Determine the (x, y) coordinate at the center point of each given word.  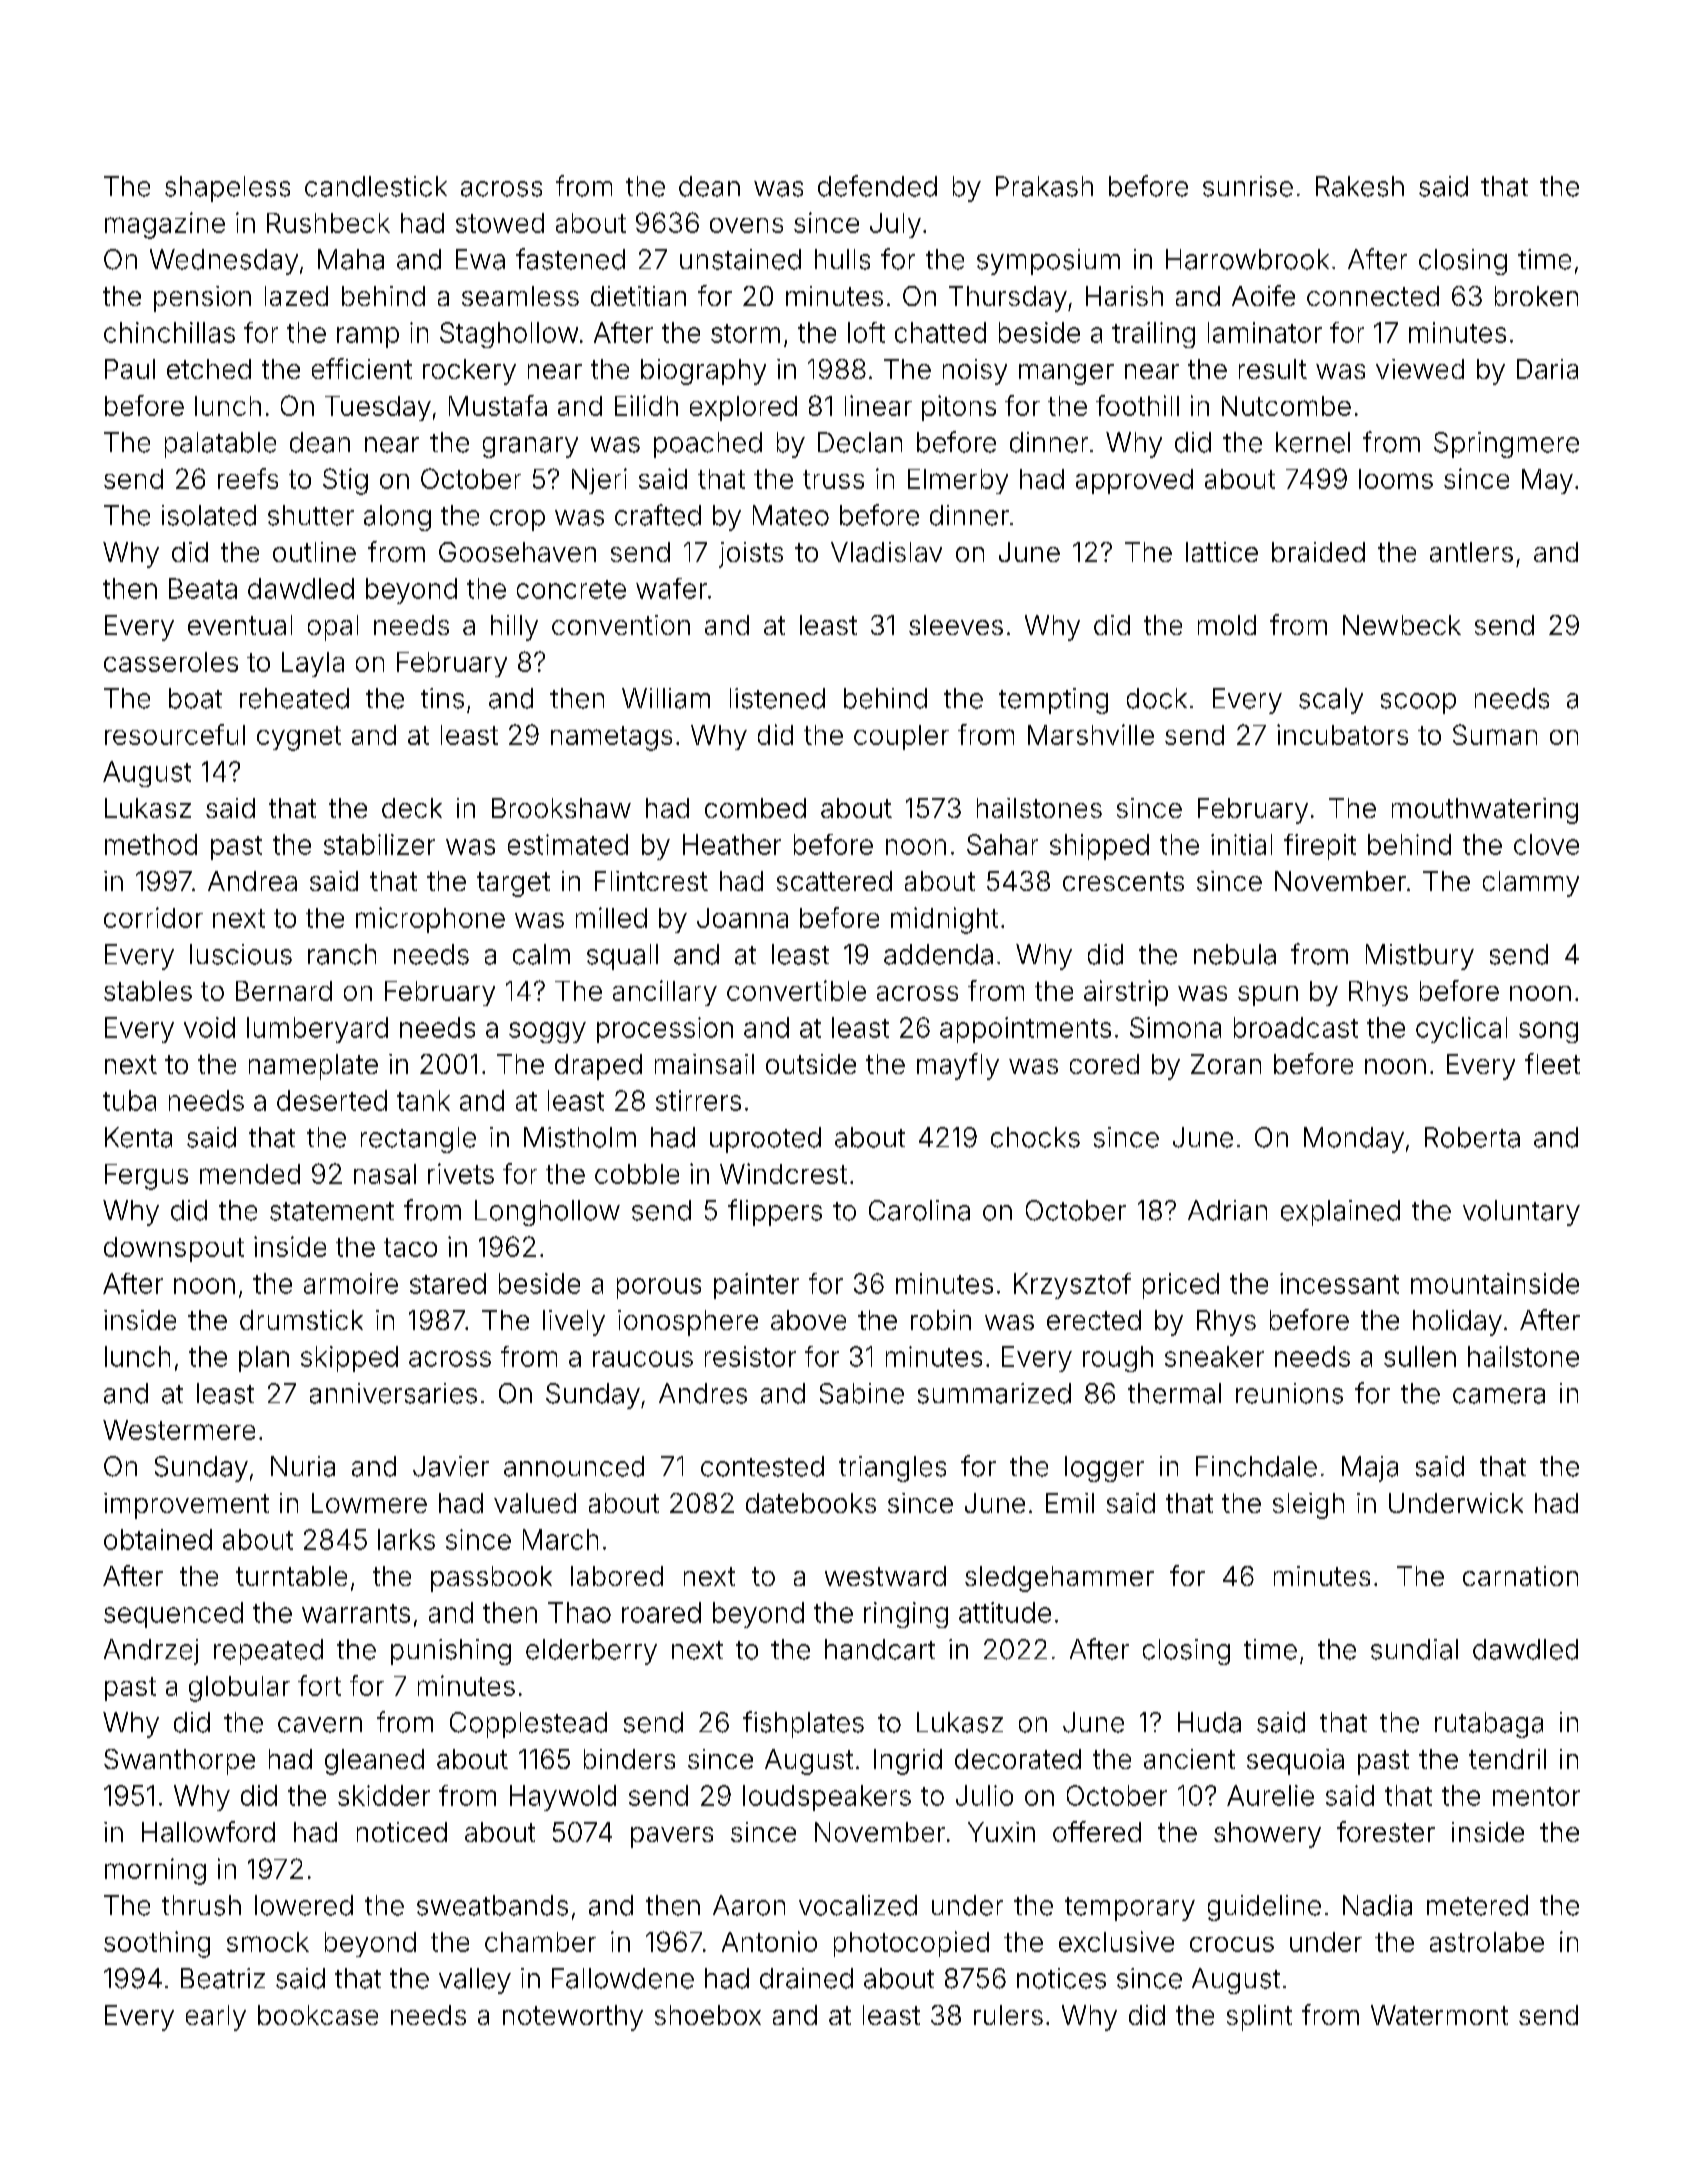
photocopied (911, 1944)
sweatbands (492, 1905)
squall (622, 957)
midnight (944, 920)
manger (1066, 374)
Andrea (252, 881)
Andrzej (151, 1652)
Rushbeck (328, 223)
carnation (1520, 1576)
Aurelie (1270, 1795)
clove (1546, 844)
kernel (1313, 442)
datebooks (811, 1503)
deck (412, 808)
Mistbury (1420, 957)
